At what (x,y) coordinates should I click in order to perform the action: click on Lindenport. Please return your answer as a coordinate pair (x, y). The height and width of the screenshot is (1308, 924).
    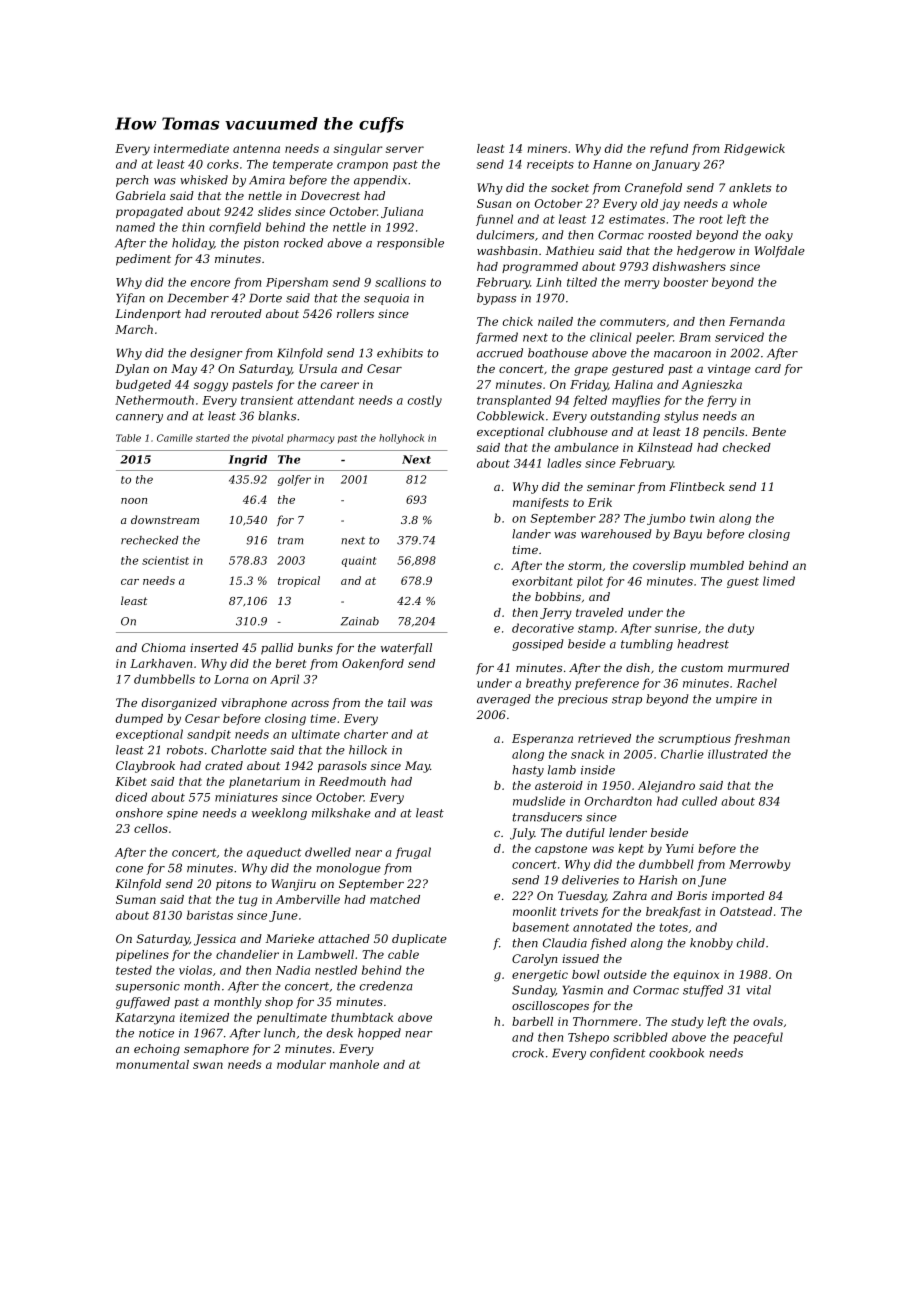
    Looking at the image, I should click on (148, 315).
